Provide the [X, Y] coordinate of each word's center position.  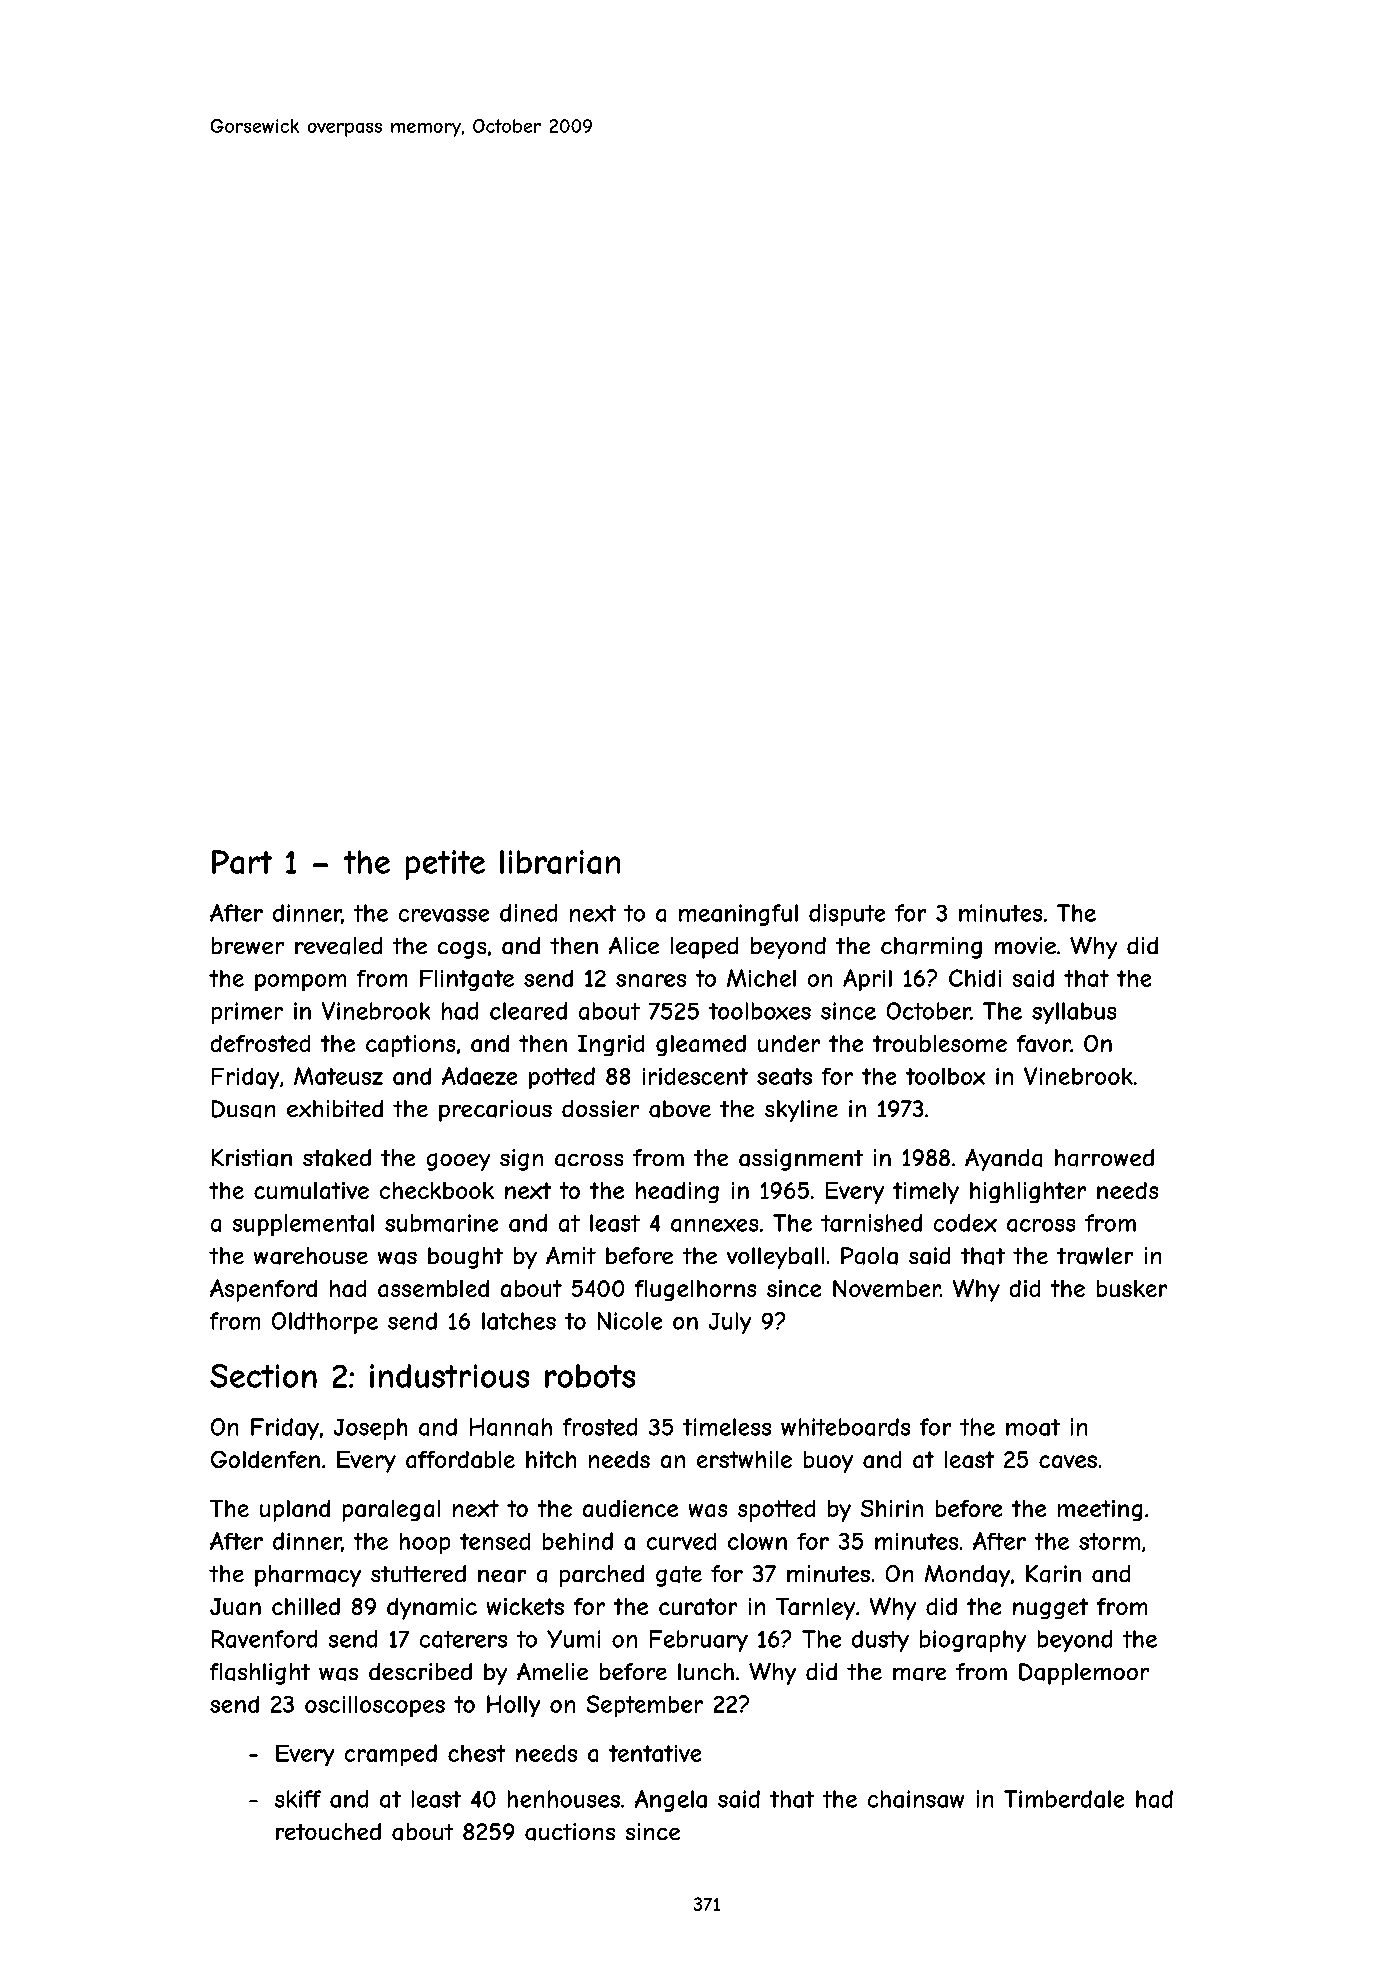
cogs [462, 950]
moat [1033, 1427]
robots [590, 1376]
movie [1025, 945]
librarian [560, 862]
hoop [425, 1543]
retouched [328, 1831]
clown [757, 1541]
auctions [570, 1832]
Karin [1053, 1574]
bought [465, 1258]
